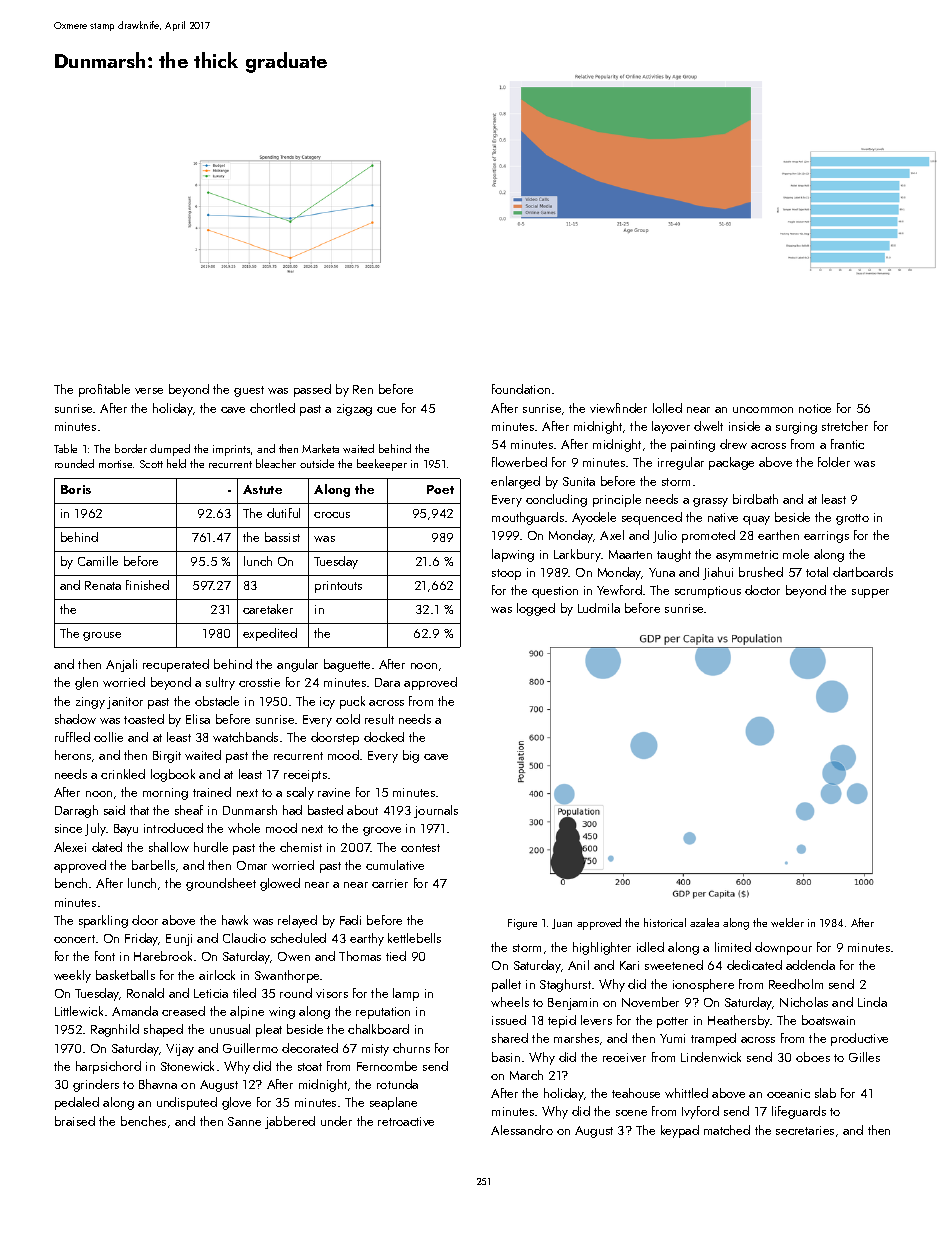  Describe the element at coordinates (86, 683) in the screenshot. I see `glen` at that location.
